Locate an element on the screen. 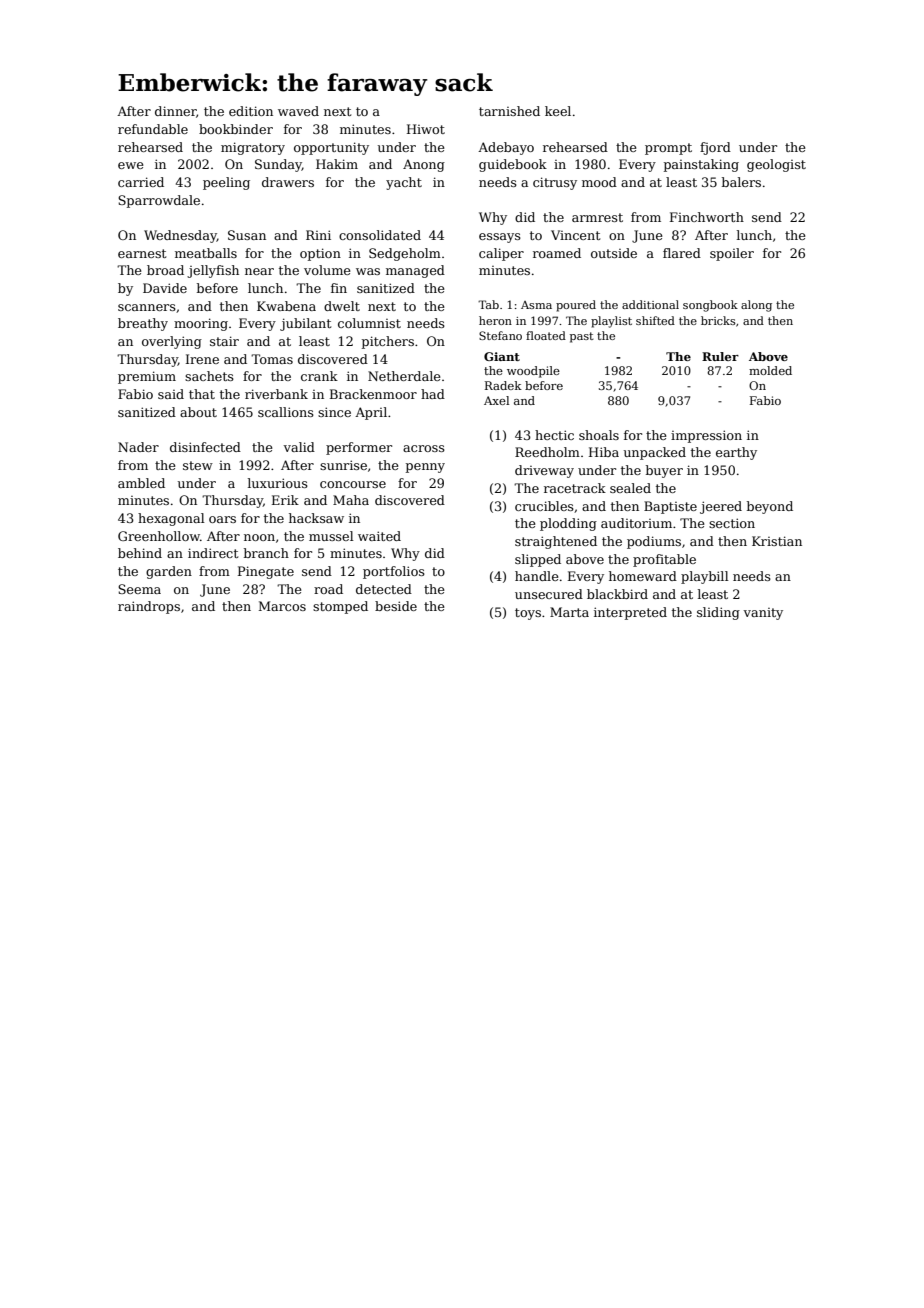  tarnished is located at coordinates (509, 111).
